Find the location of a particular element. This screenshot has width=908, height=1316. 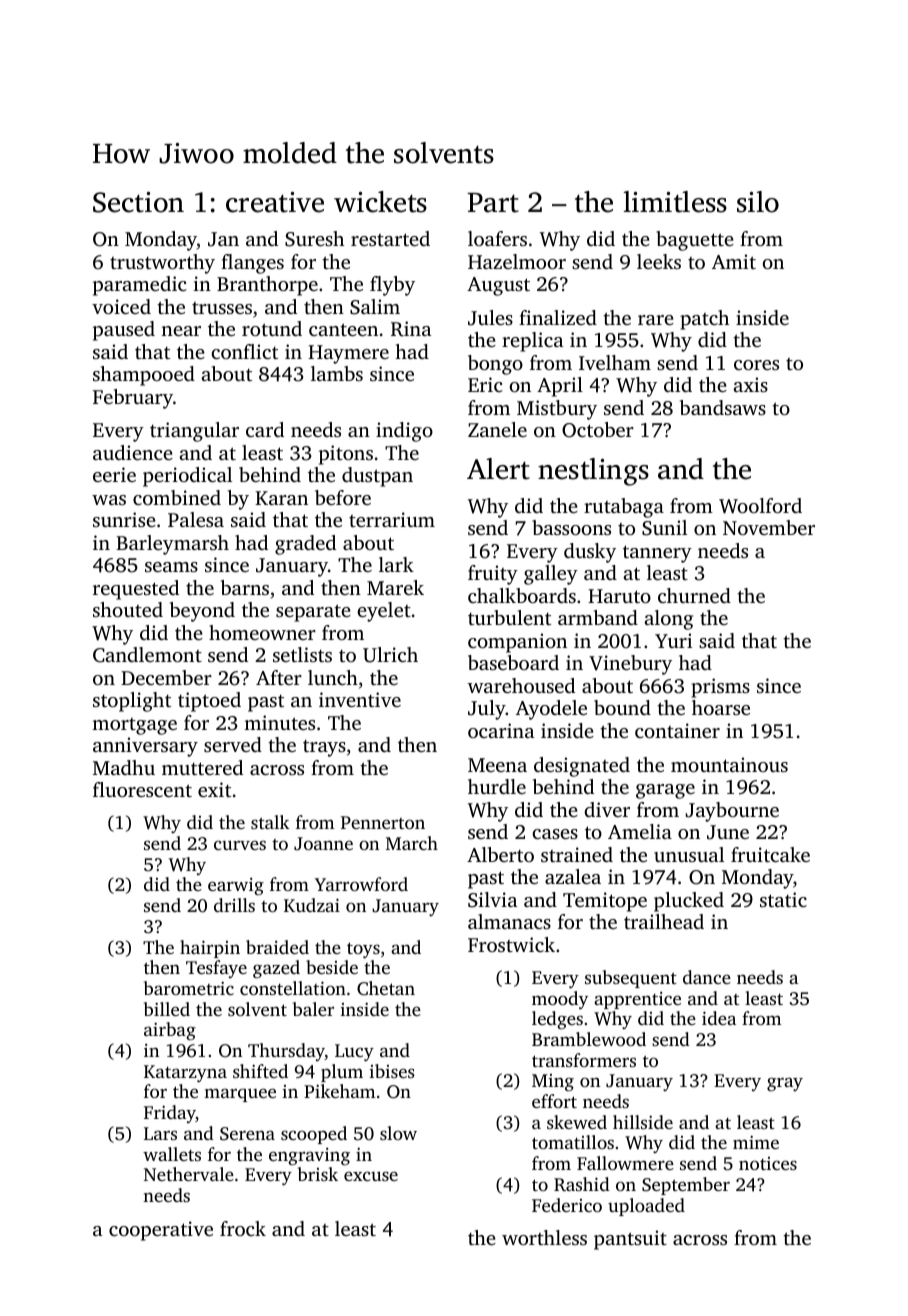

Alert is located at coordinates (498, 469).
